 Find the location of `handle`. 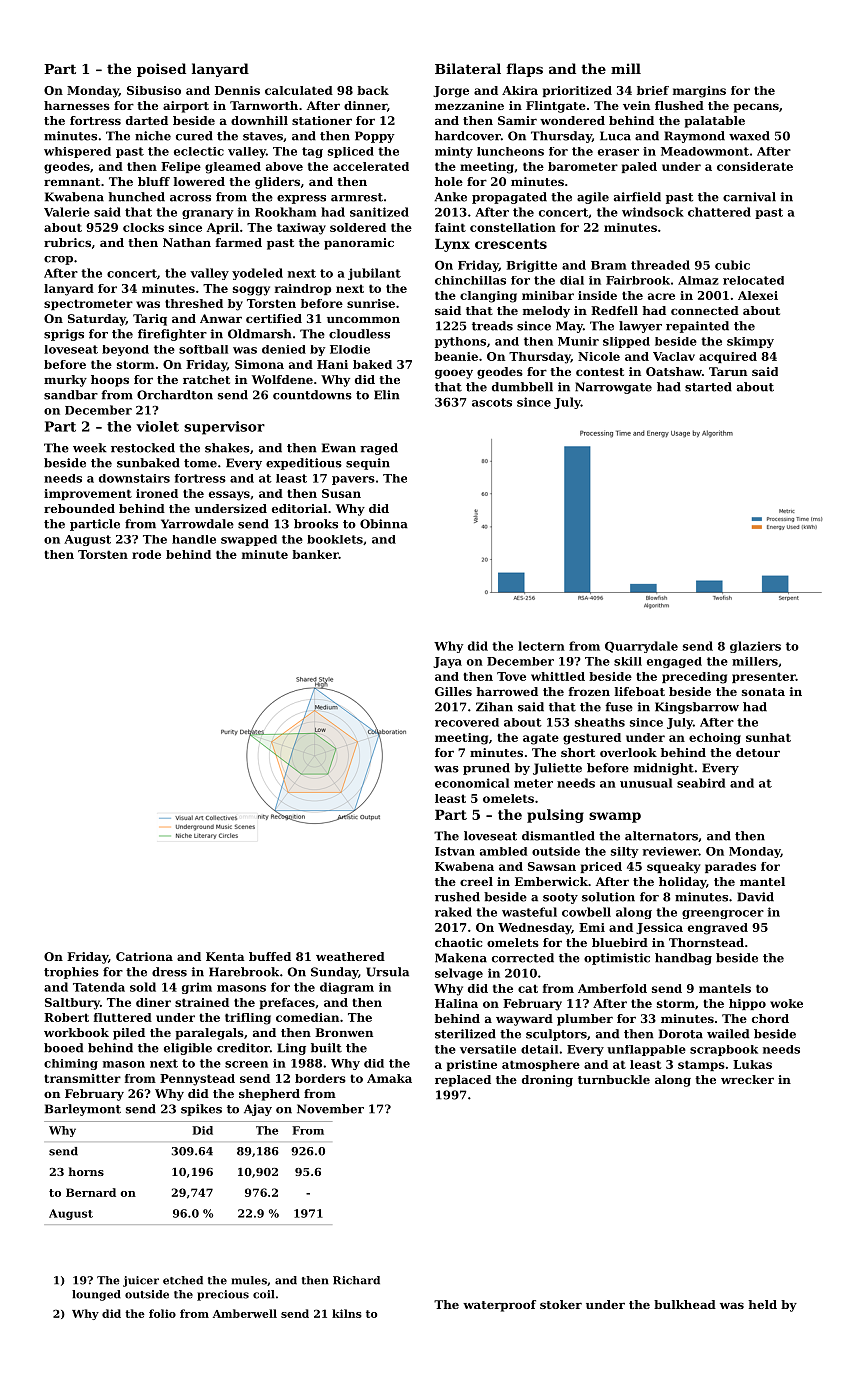

handle is located at coordinates (194, 539).
